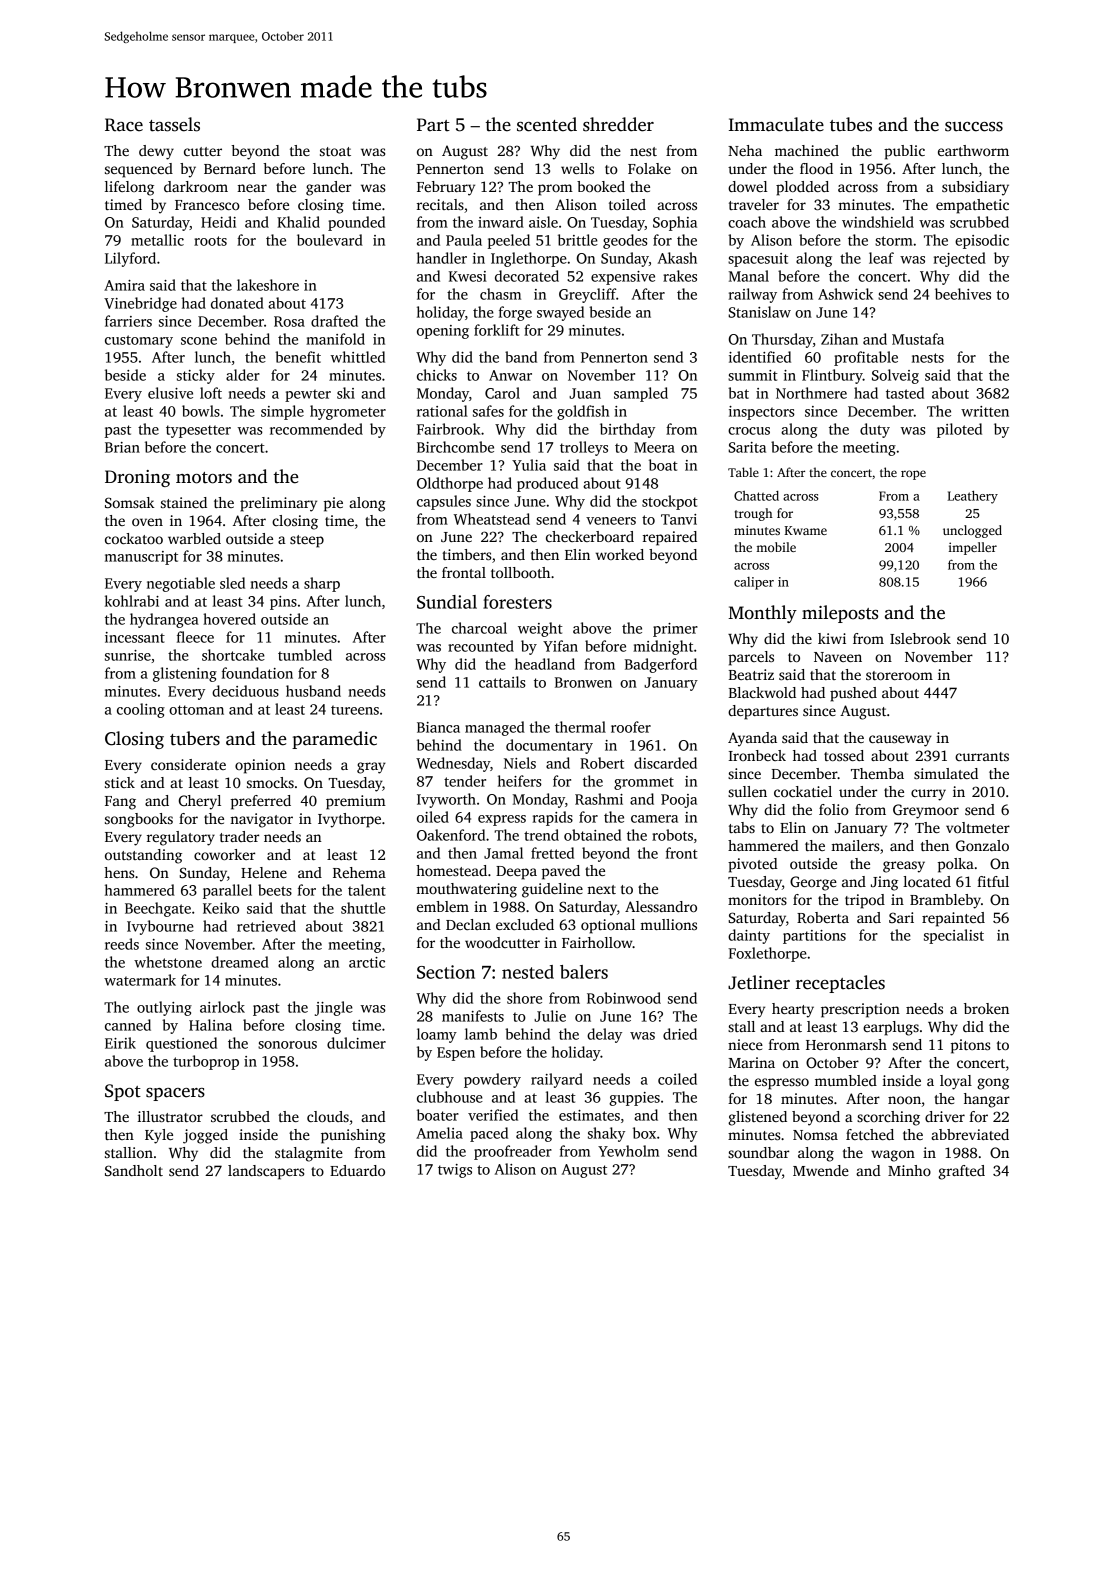 The height and width of the screenshot is (1576, 1114). What do you see at coordinates (585, 393) in the screenshot?
I see `Juan` at bounding box center [585, 393].
